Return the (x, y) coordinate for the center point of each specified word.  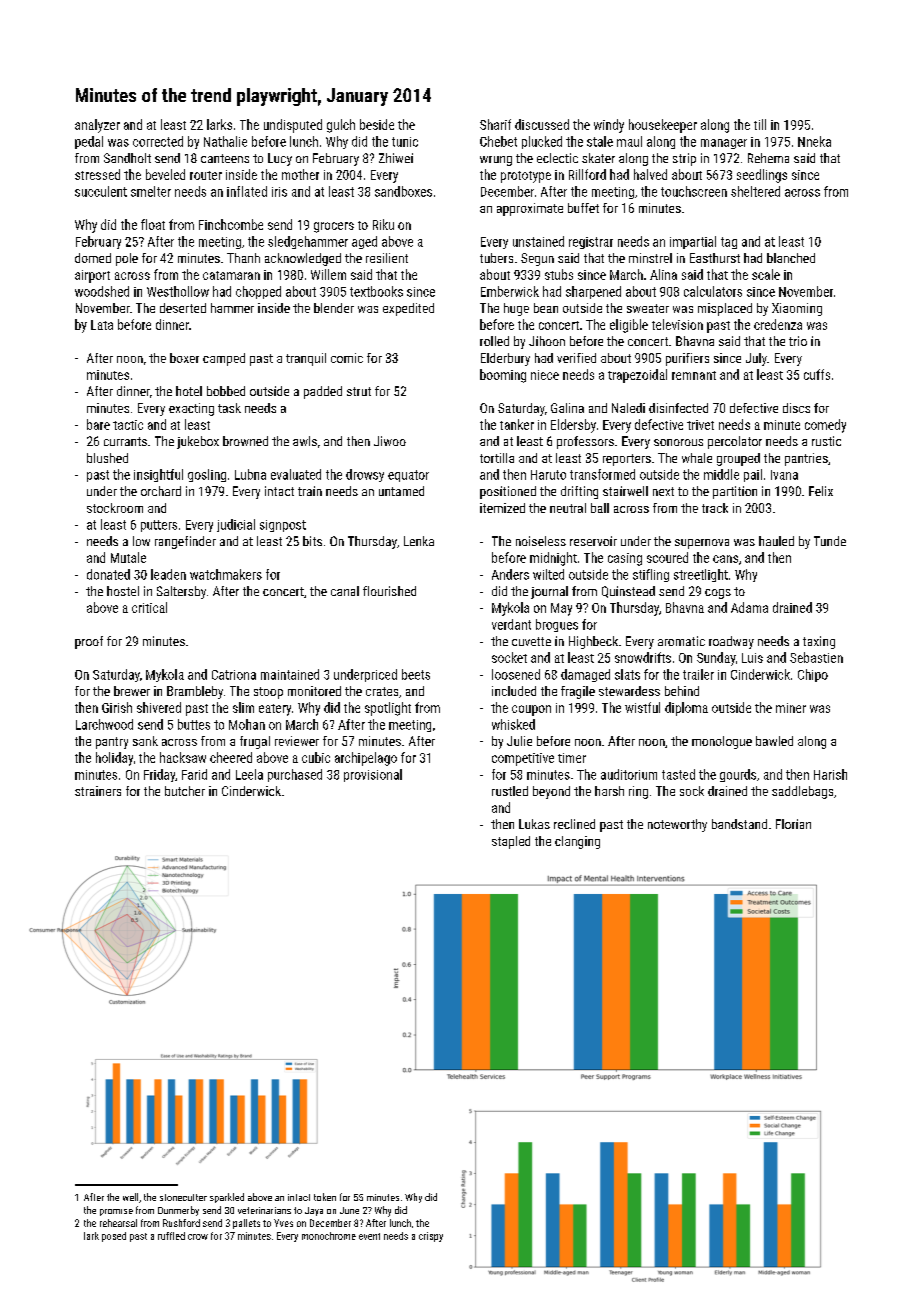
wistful (642, 707)
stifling (651, 575)
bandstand (739, 824)
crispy (431, 1237)
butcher (185, 791)
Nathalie (225, 141)
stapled (511, 842)
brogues (557, 625)
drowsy (365, 475)
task (229, 408)
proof (89, 642)
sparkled (227, 1198)
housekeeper (663, 126)
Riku (383, 224)
